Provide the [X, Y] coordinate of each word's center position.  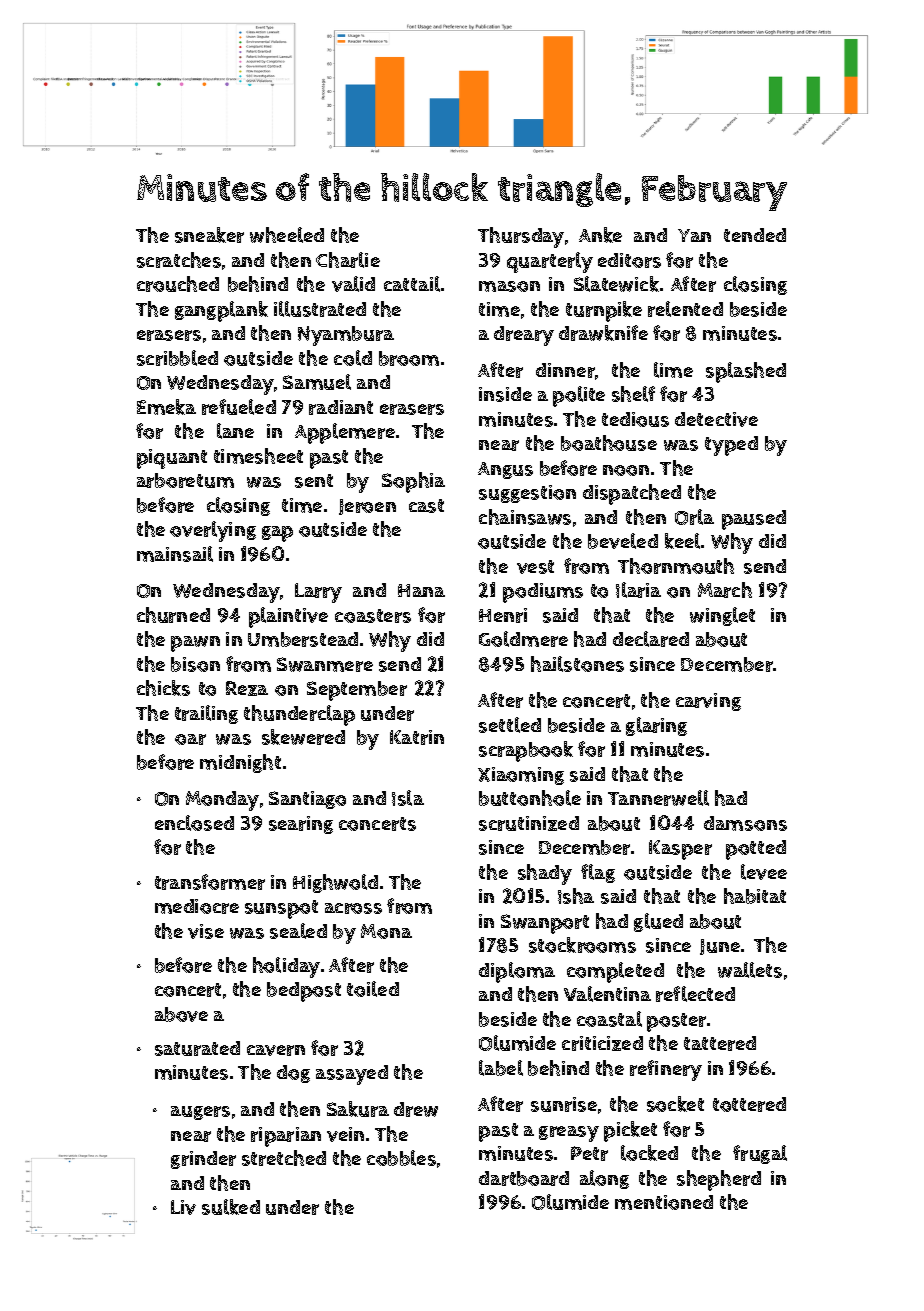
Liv [183, 1207]
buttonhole [530, 798]
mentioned [664, 1202]
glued [658, 922]
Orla [694, 517]
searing [301, 825]
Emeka [166, 407]
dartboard [524, 1178]
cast [426, 506]
